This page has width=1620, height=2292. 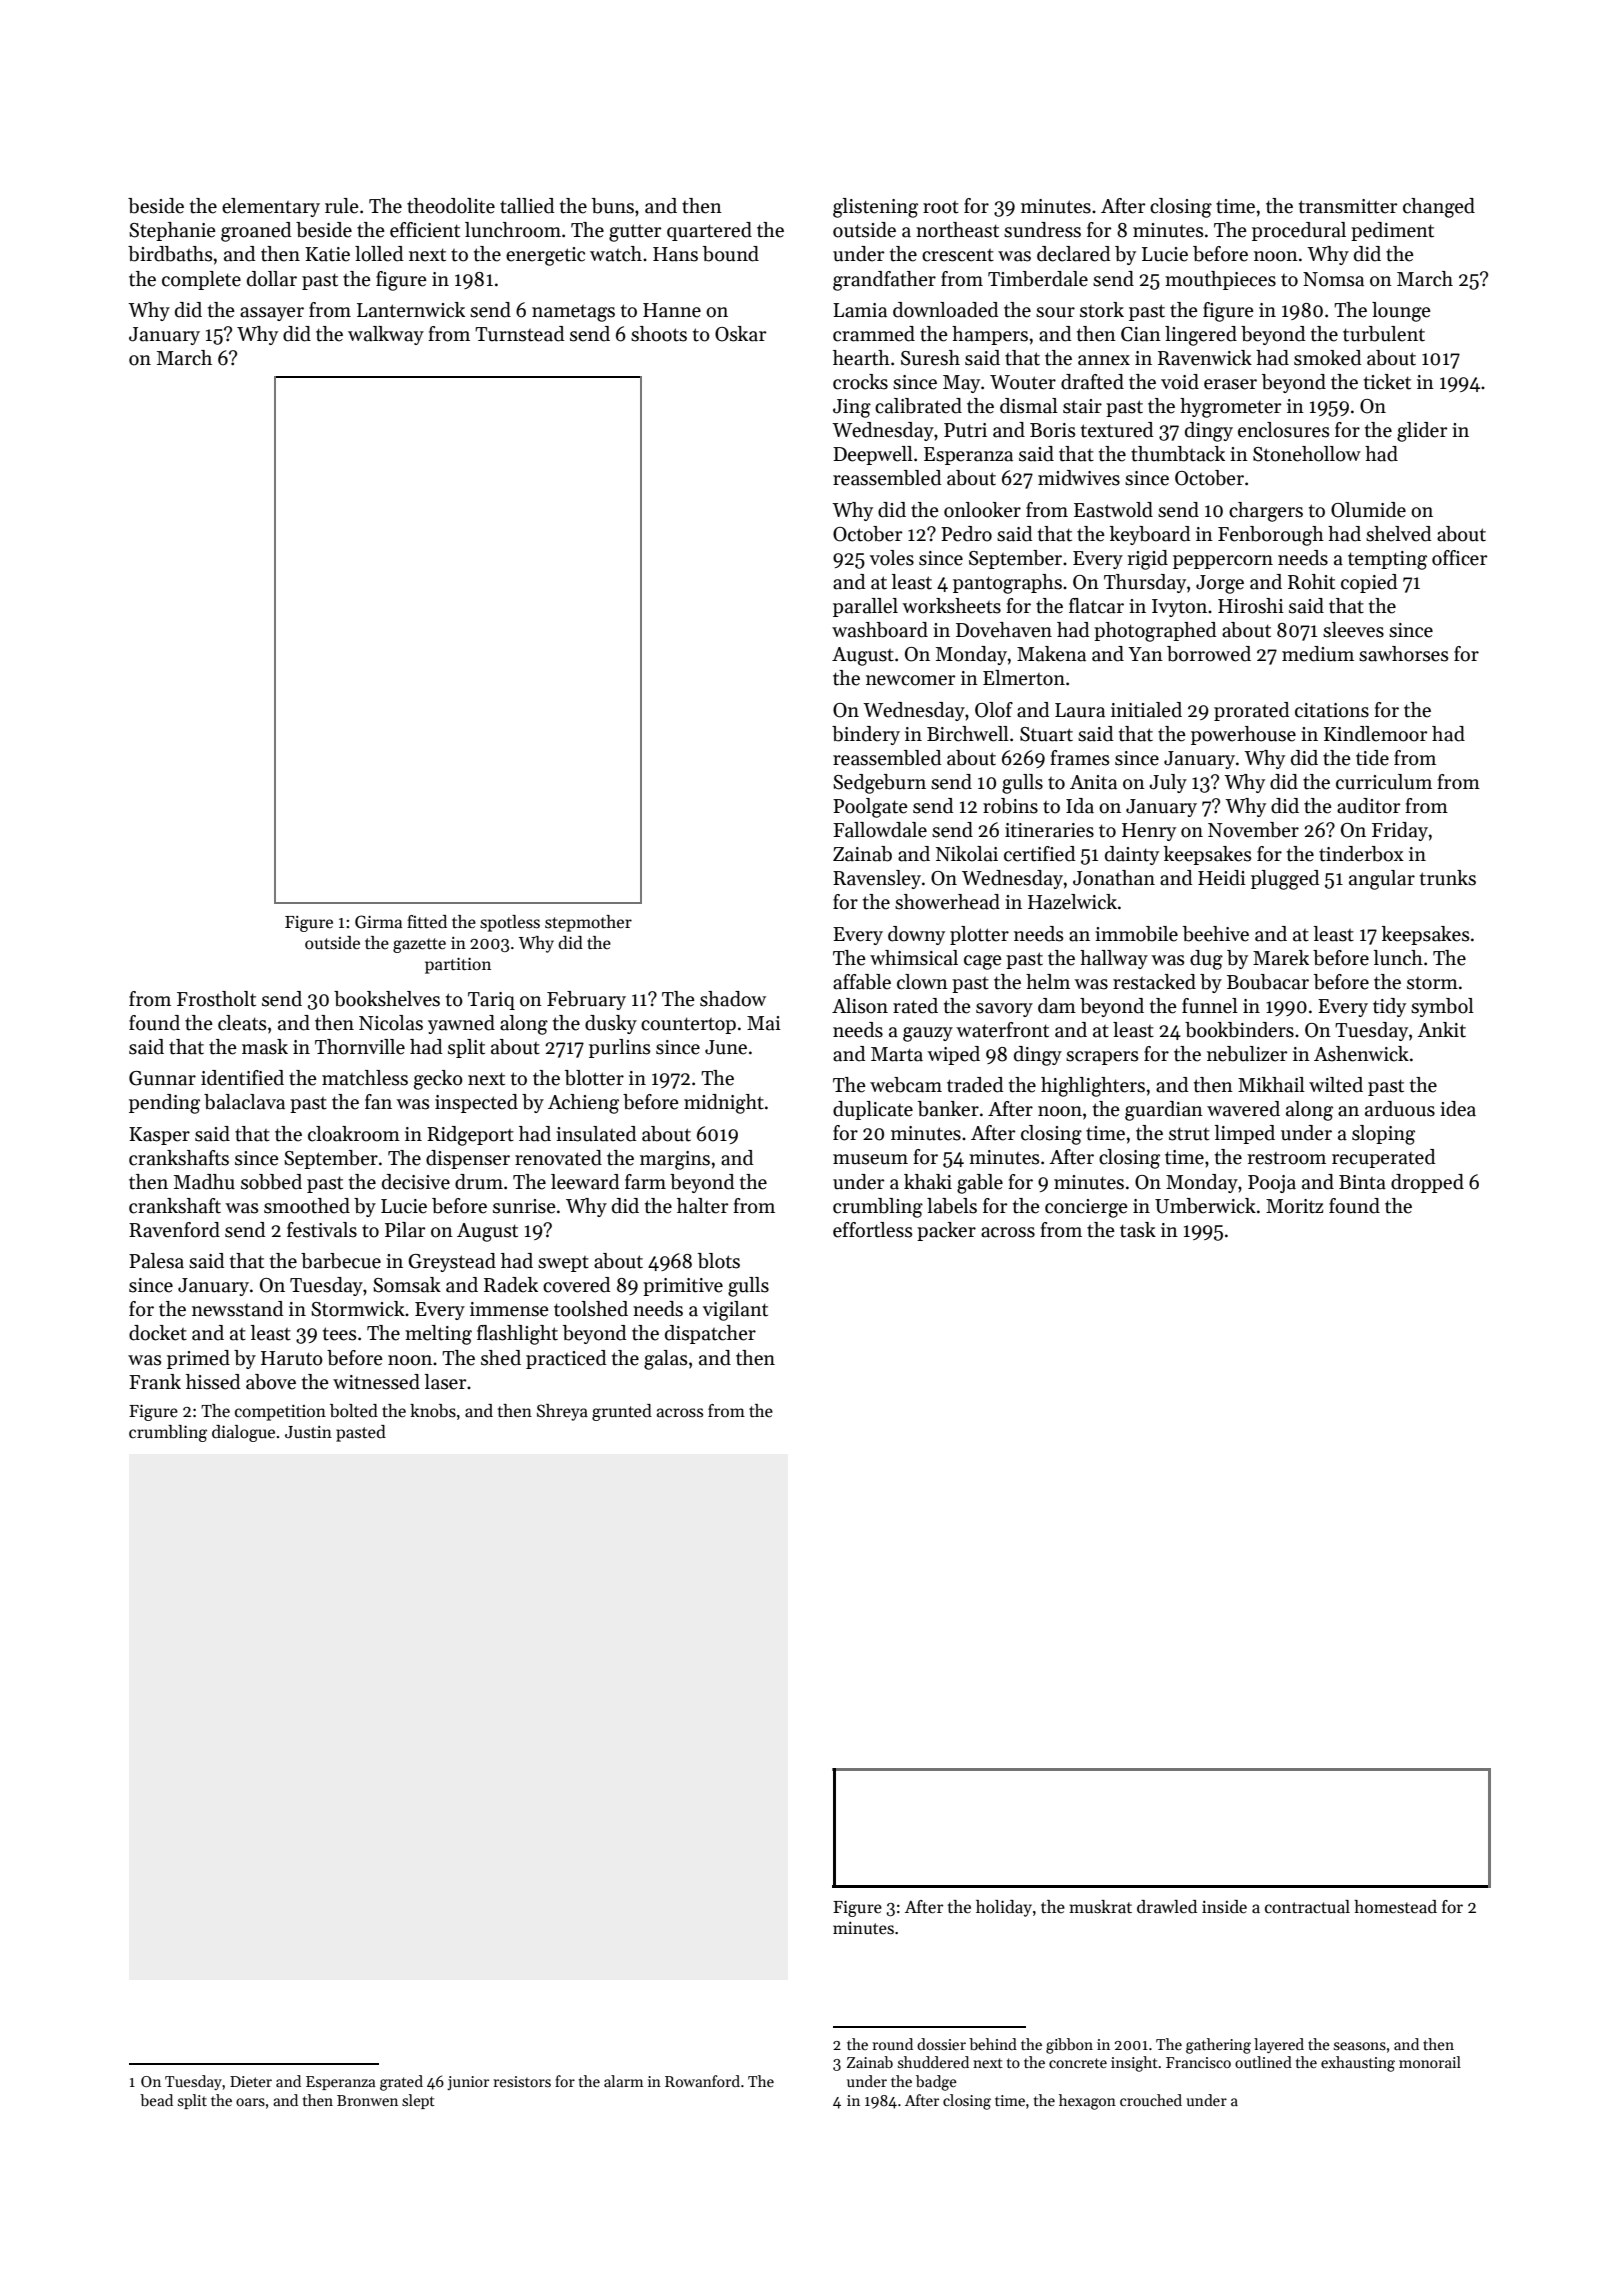 I want to click on purlins, so click(x=619, y=1048).
